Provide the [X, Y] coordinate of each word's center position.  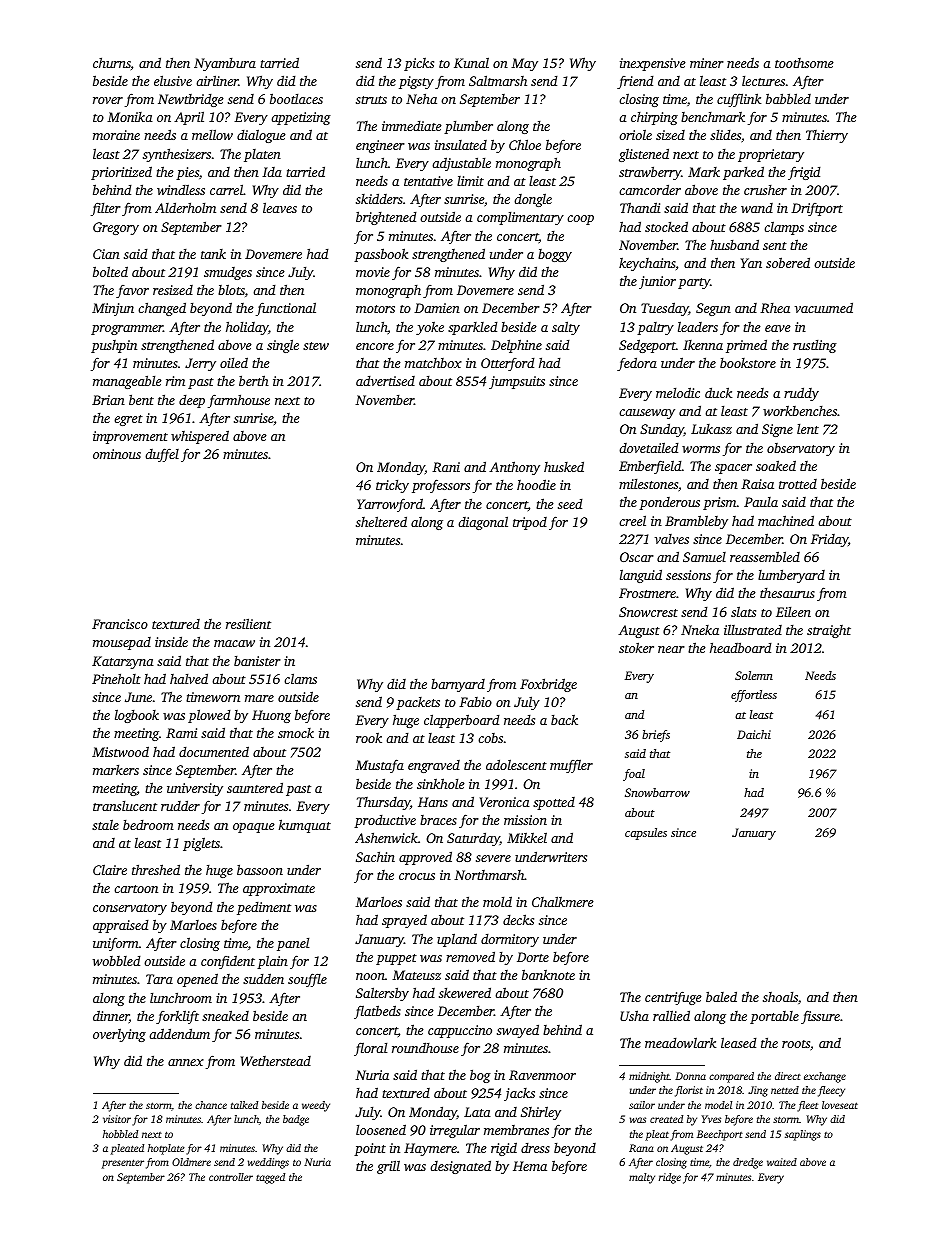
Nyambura [225, 64]
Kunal [471, 62]
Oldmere [191, 1162]
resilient [248, 623]
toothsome [804, 63]
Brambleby [696, 522]
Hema [530, 1166]
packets [418, 703]
